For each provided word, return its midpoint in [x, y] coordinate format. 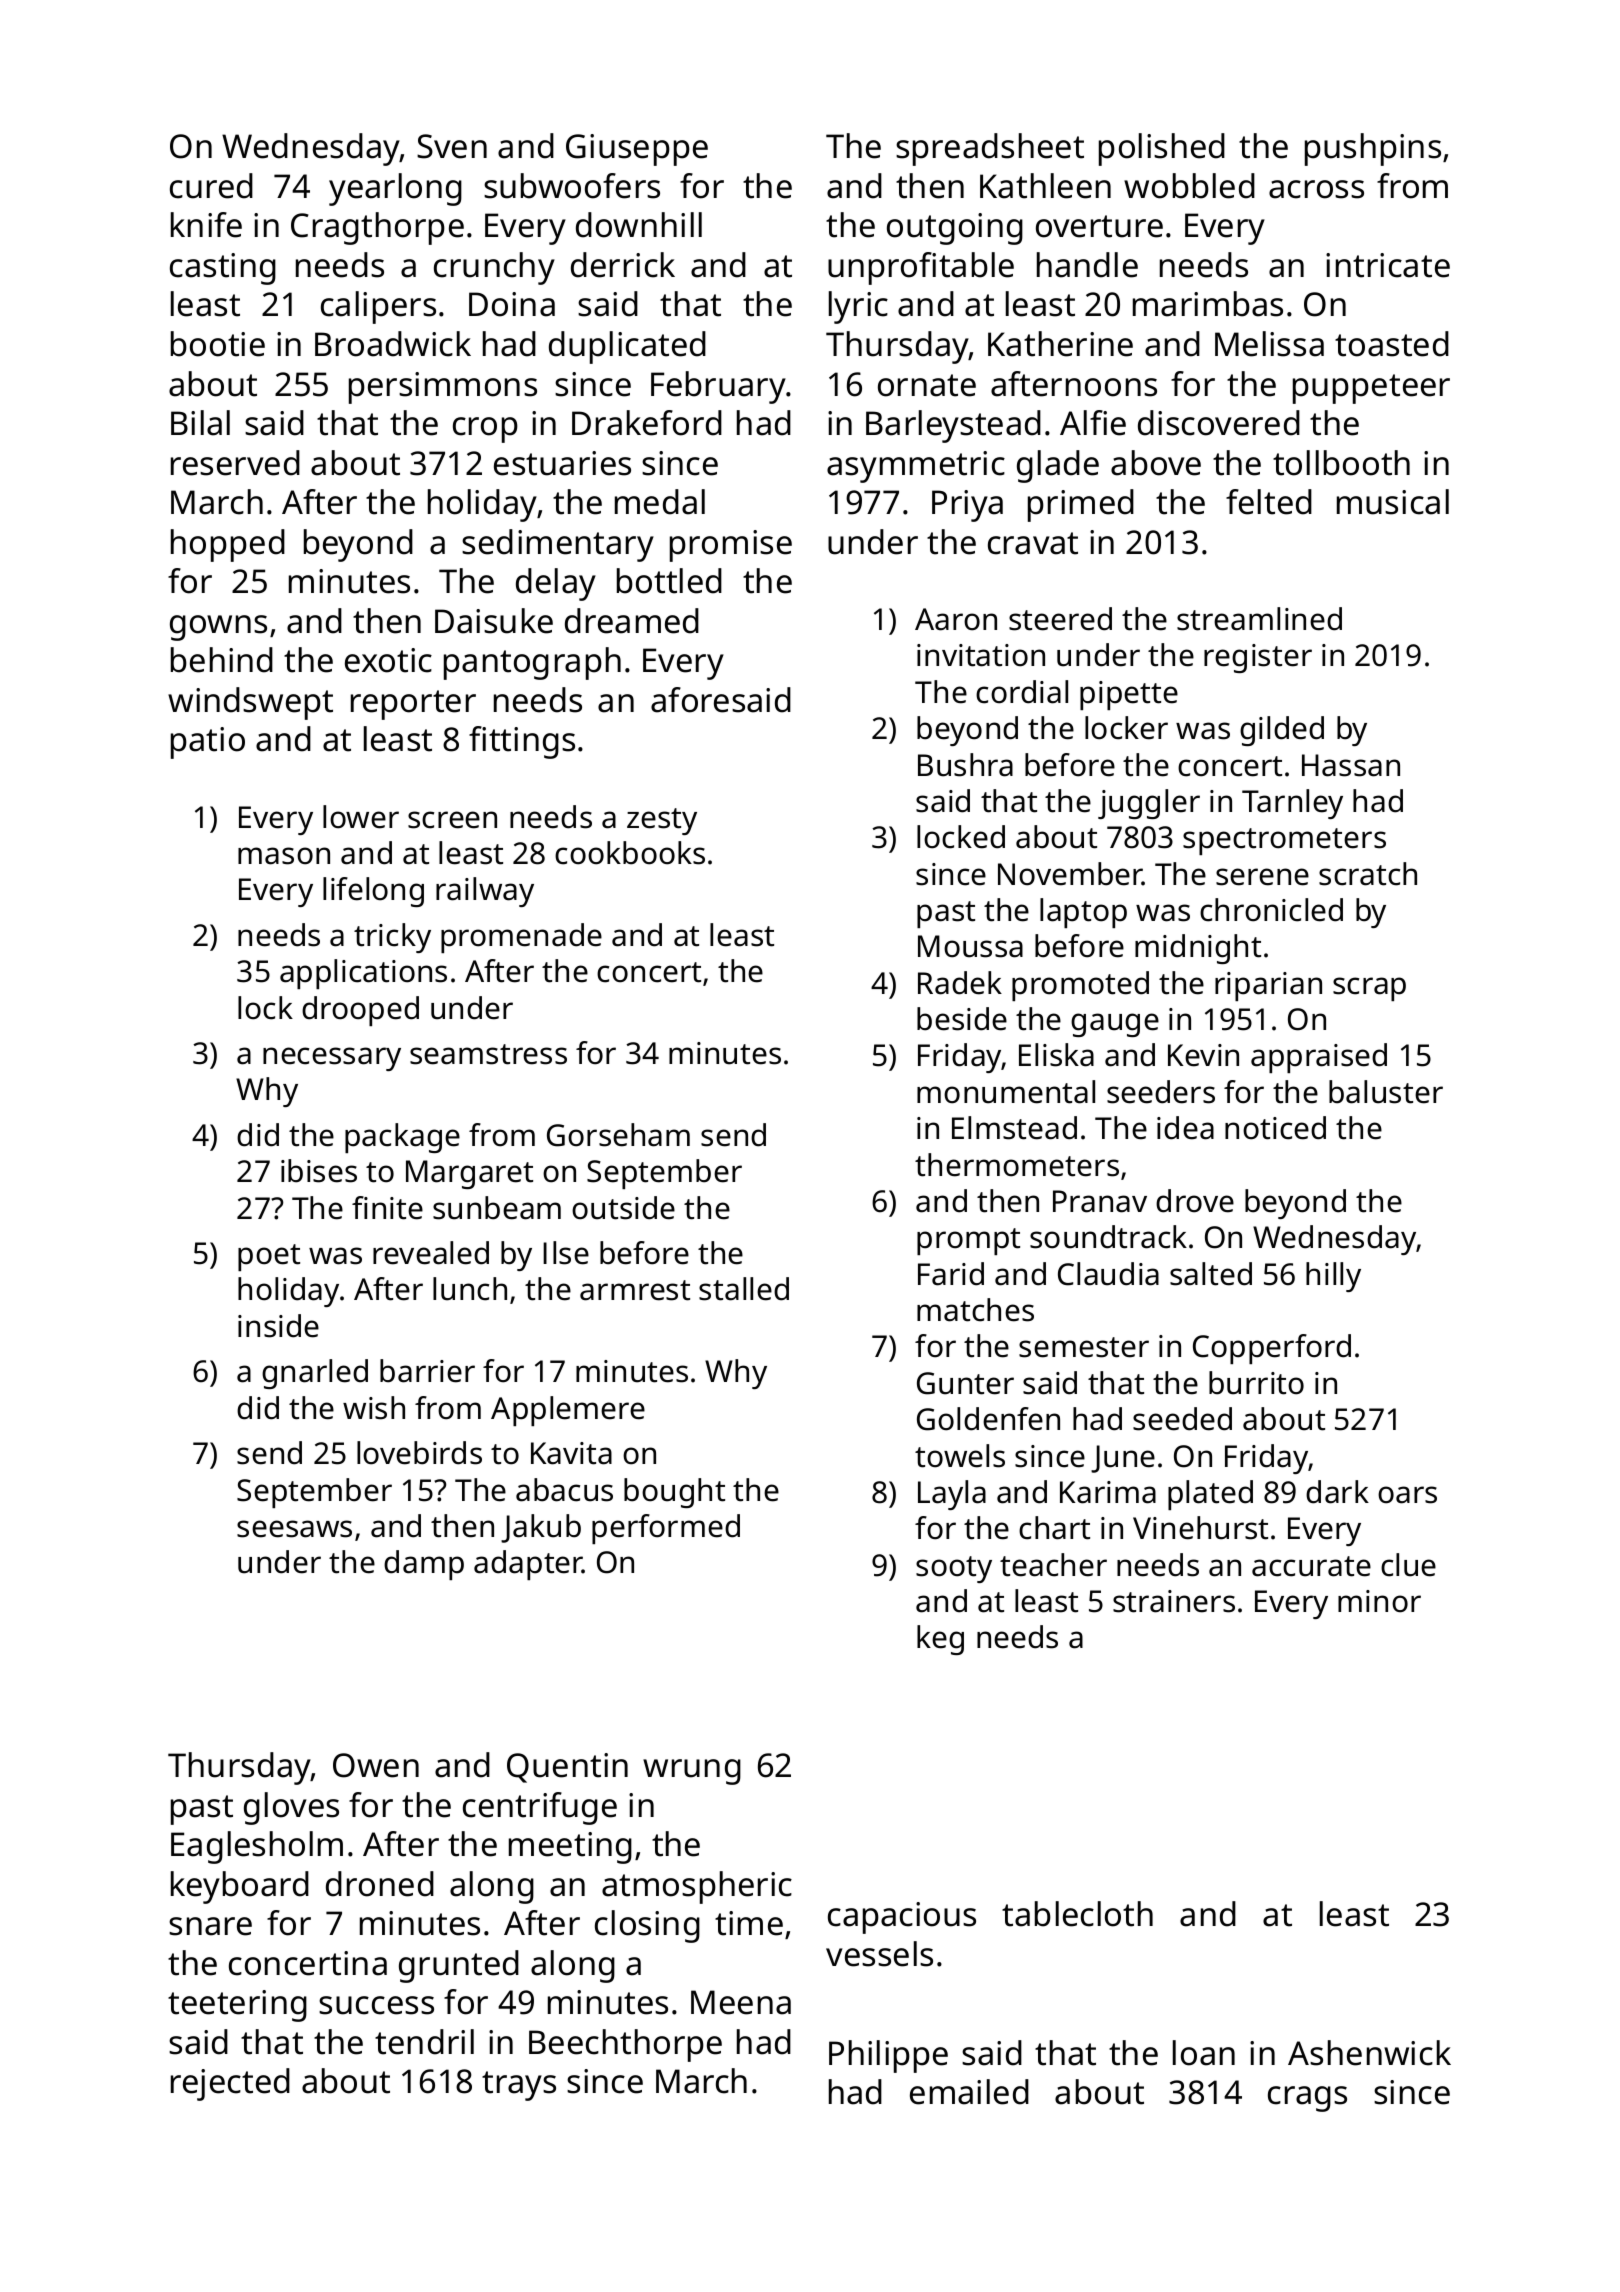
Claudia [1108, 1274]
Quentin [567, 1768]
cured [211, 186]
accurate [1311, 1566]
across [1316, 189]
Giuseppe [637, 150]
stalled [744, 1289]
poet [269, 1257]
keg [940, 1640]
